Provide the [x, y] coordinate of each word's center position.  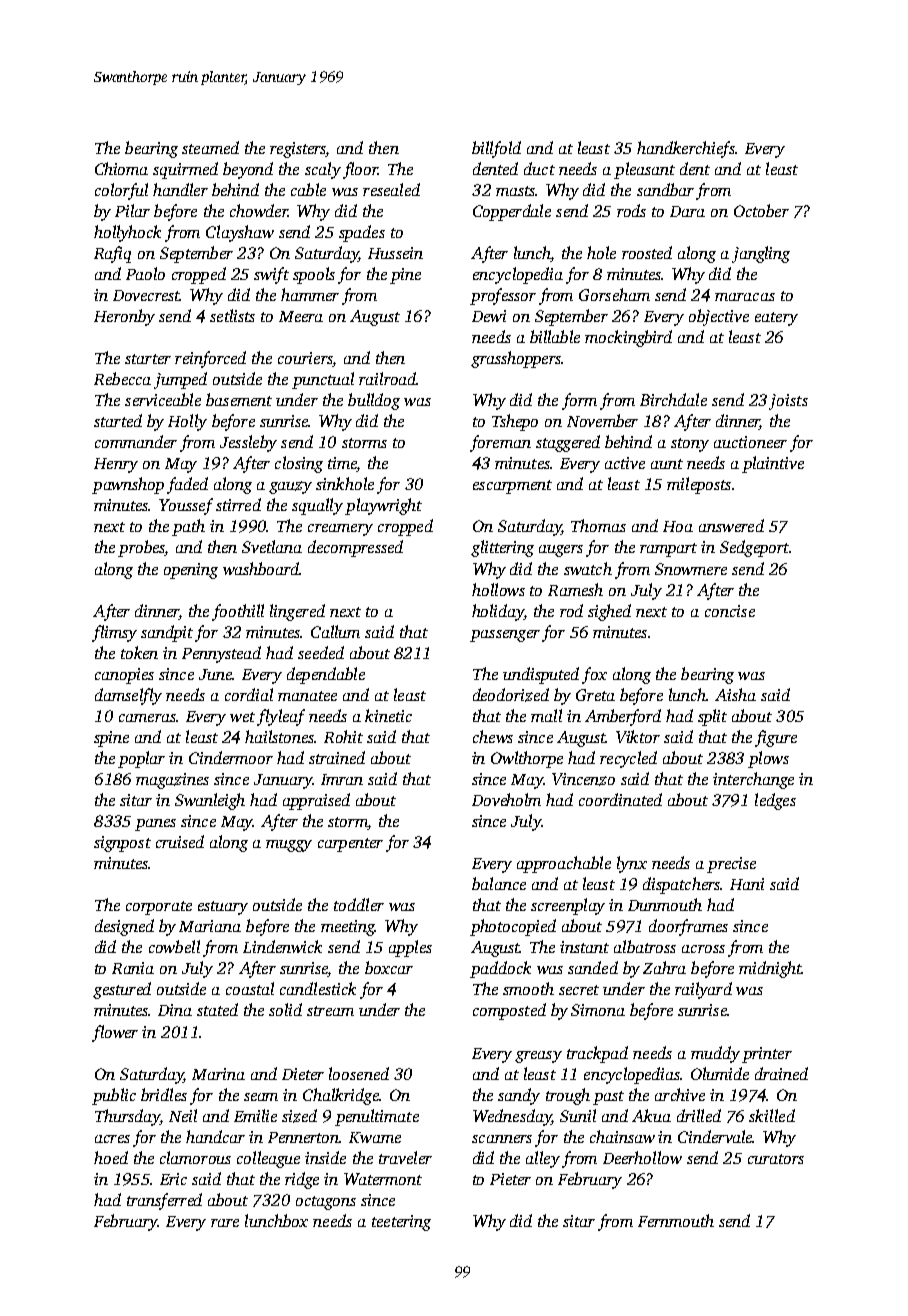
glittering [502, 548]
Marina [218, 1074]
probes [141, 548]
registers [298, 150]
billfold [496, 149]
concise [730, 611]
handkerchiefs [686, 149]
